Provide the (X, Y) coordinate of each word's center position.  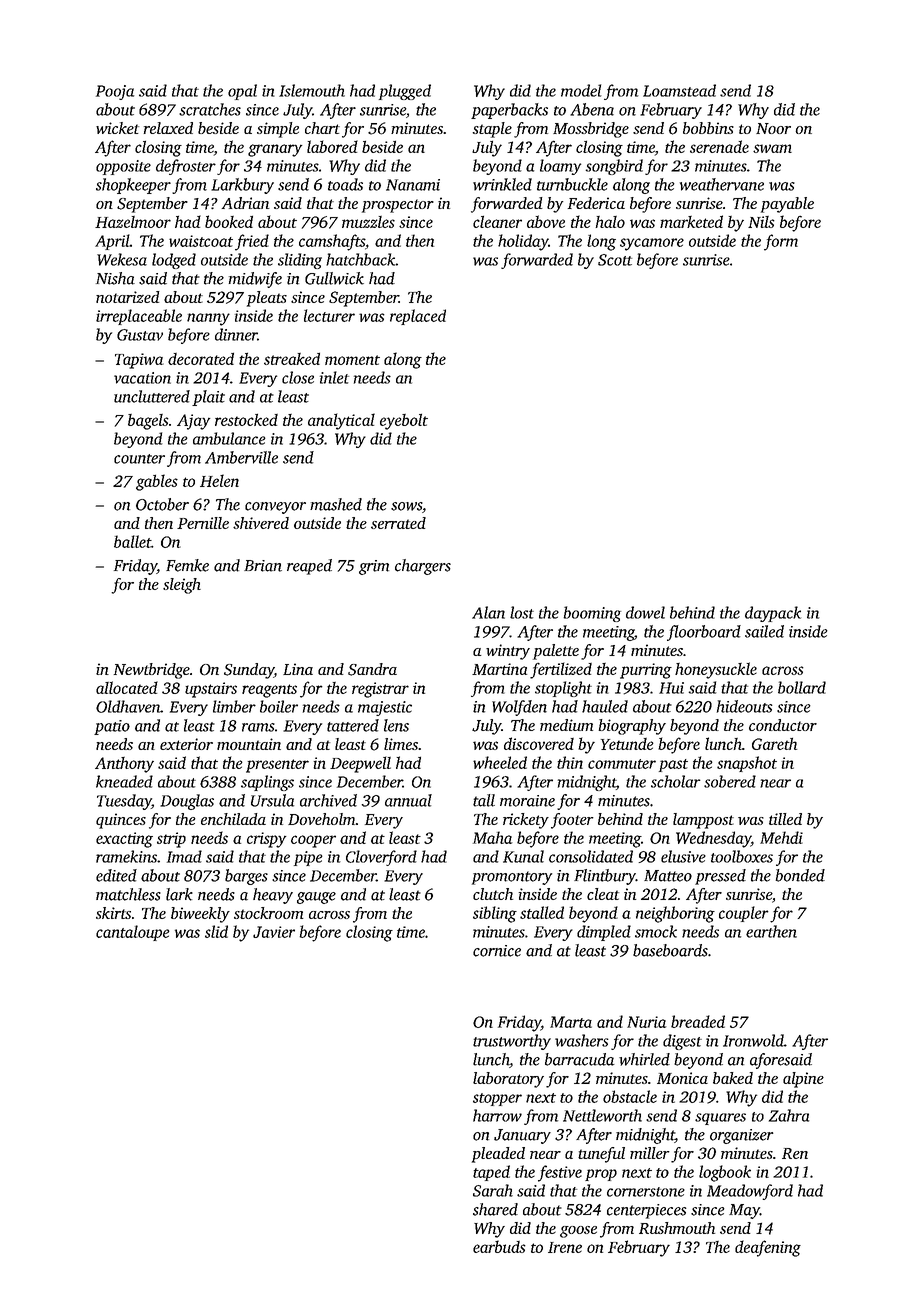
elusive (683, 856)
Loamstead (679, 90)
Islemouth (312, 90)
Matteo (668, 876)
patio (112, 727)
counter (139, 459)
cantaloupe (133, 933)
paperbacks (509, 111)
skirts (113, 913)
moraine (527, 801)
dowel (645, 612)
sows (406, 506)
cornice (497, 951)
